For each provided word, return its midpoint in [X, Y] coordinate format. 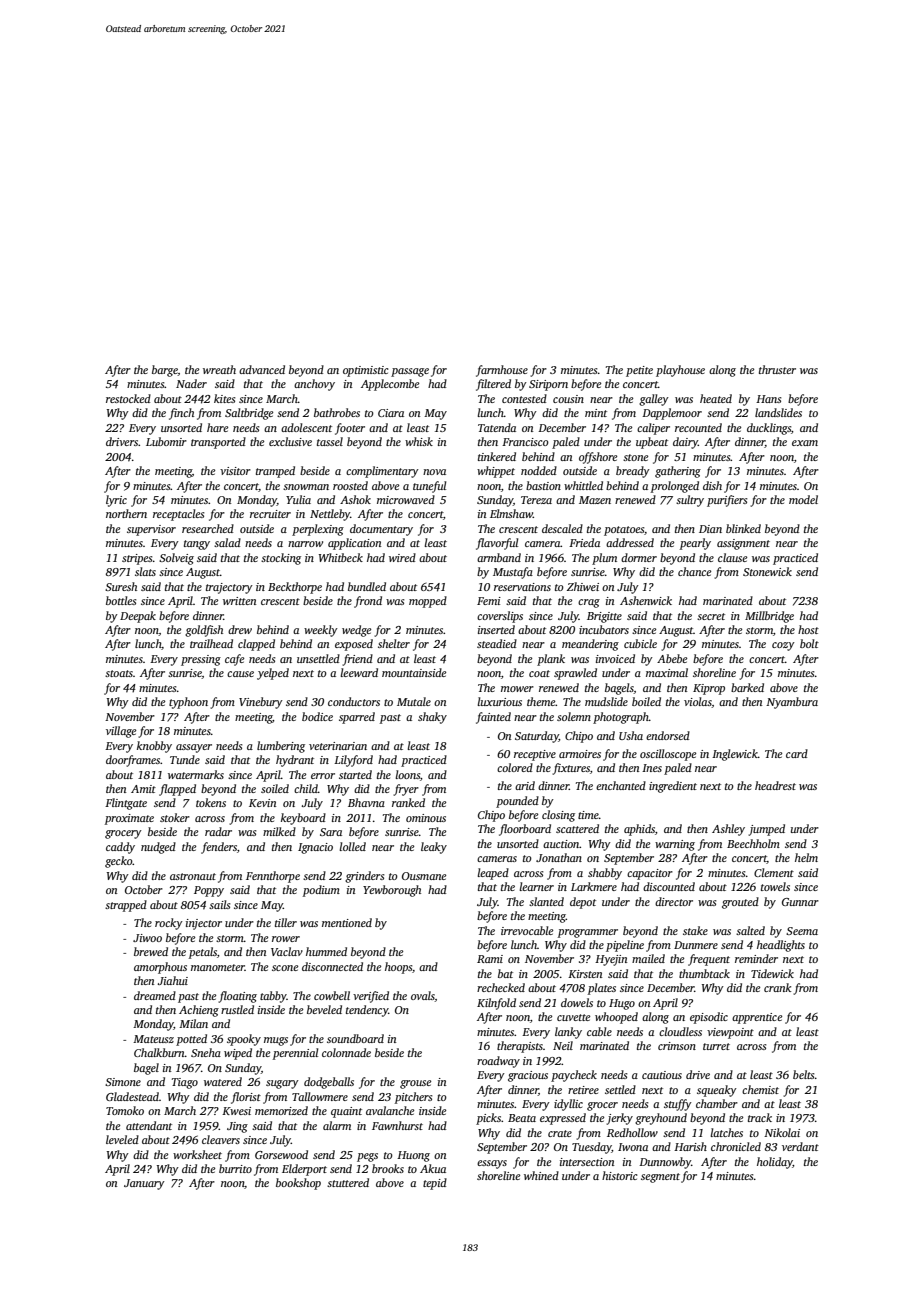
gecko [119, 862]
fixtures [571, 769]
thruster [777, 369]
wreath [219, 369]
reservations [522, 587]
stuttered [348, 1182]
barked [747, 687]
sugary [282, 1084]
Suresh [121, 586]
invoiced [615, 658]
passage [410, 372]
